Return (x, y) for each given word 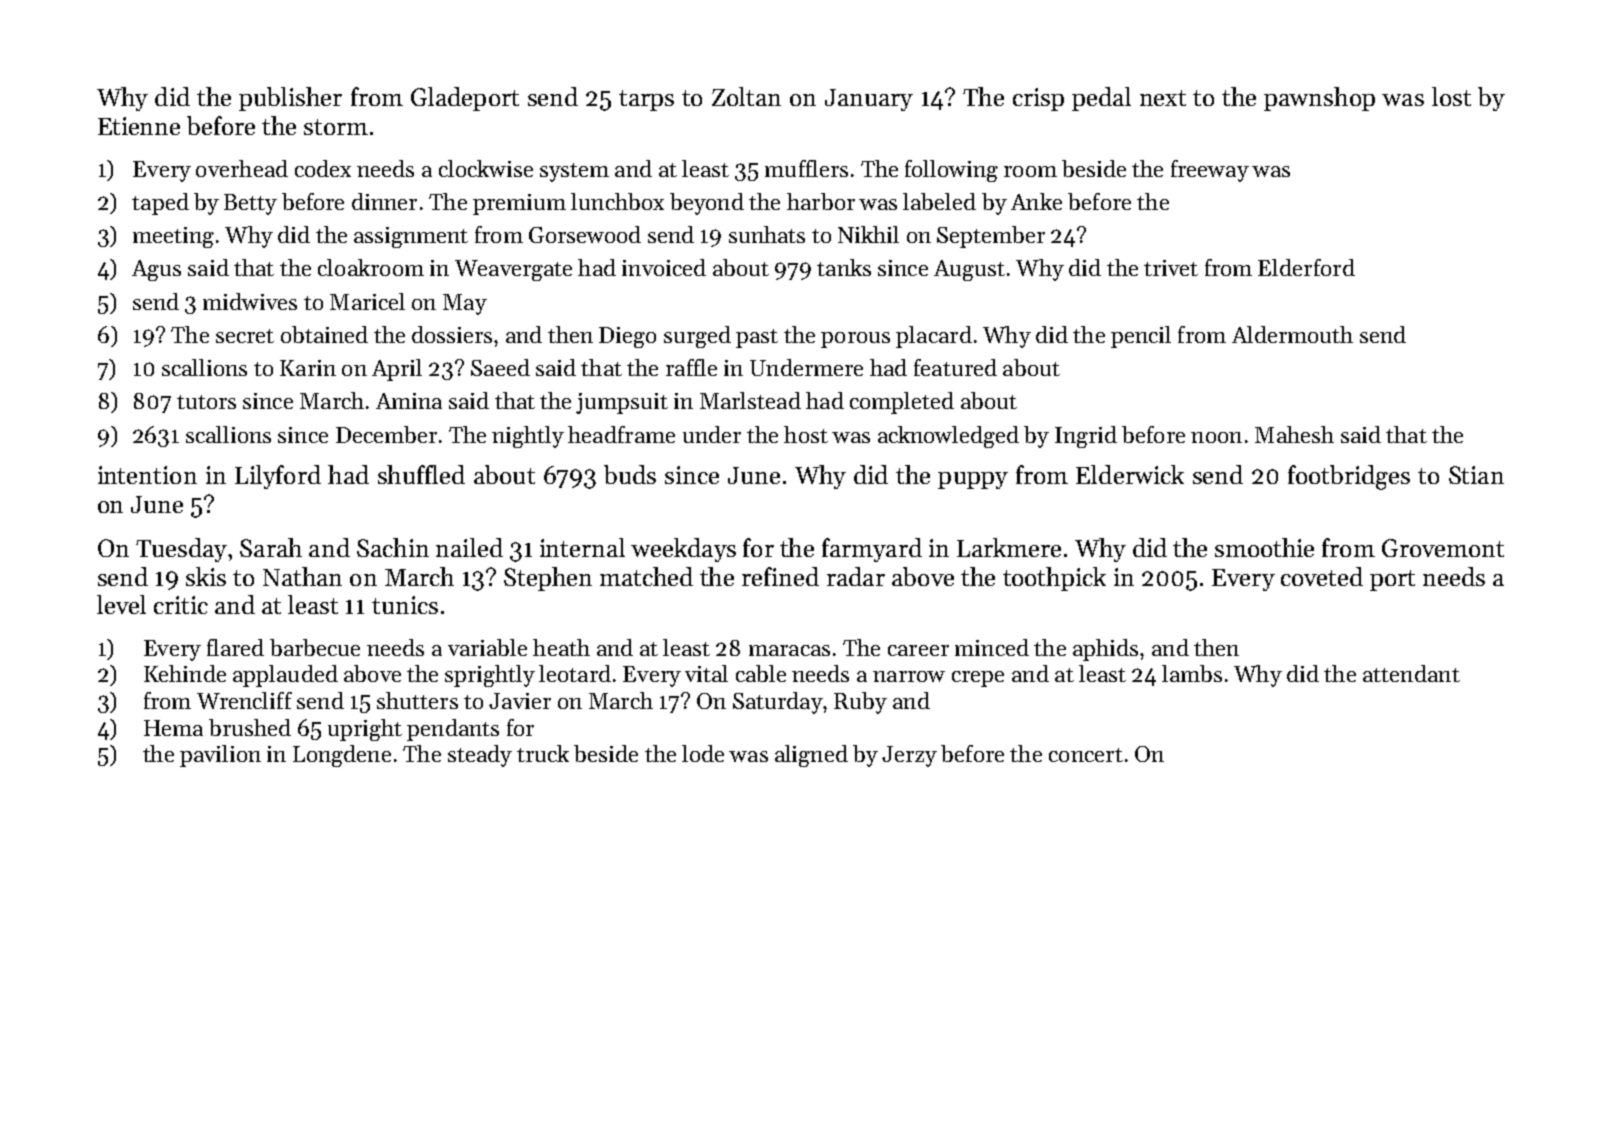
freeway (1210, 171)
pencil (1141, 337)
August (969, 270)
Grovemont (1443, 548)
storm (336, 127)
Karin (308, 368)
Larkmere (1009, 547)
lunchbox (617, 201)
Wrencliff (244, 700)
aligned (811, 756)
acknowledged (948, 437)
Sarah (271, 547)
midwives (250, 301)
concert (1086, 755)
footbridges (1349, 477)
